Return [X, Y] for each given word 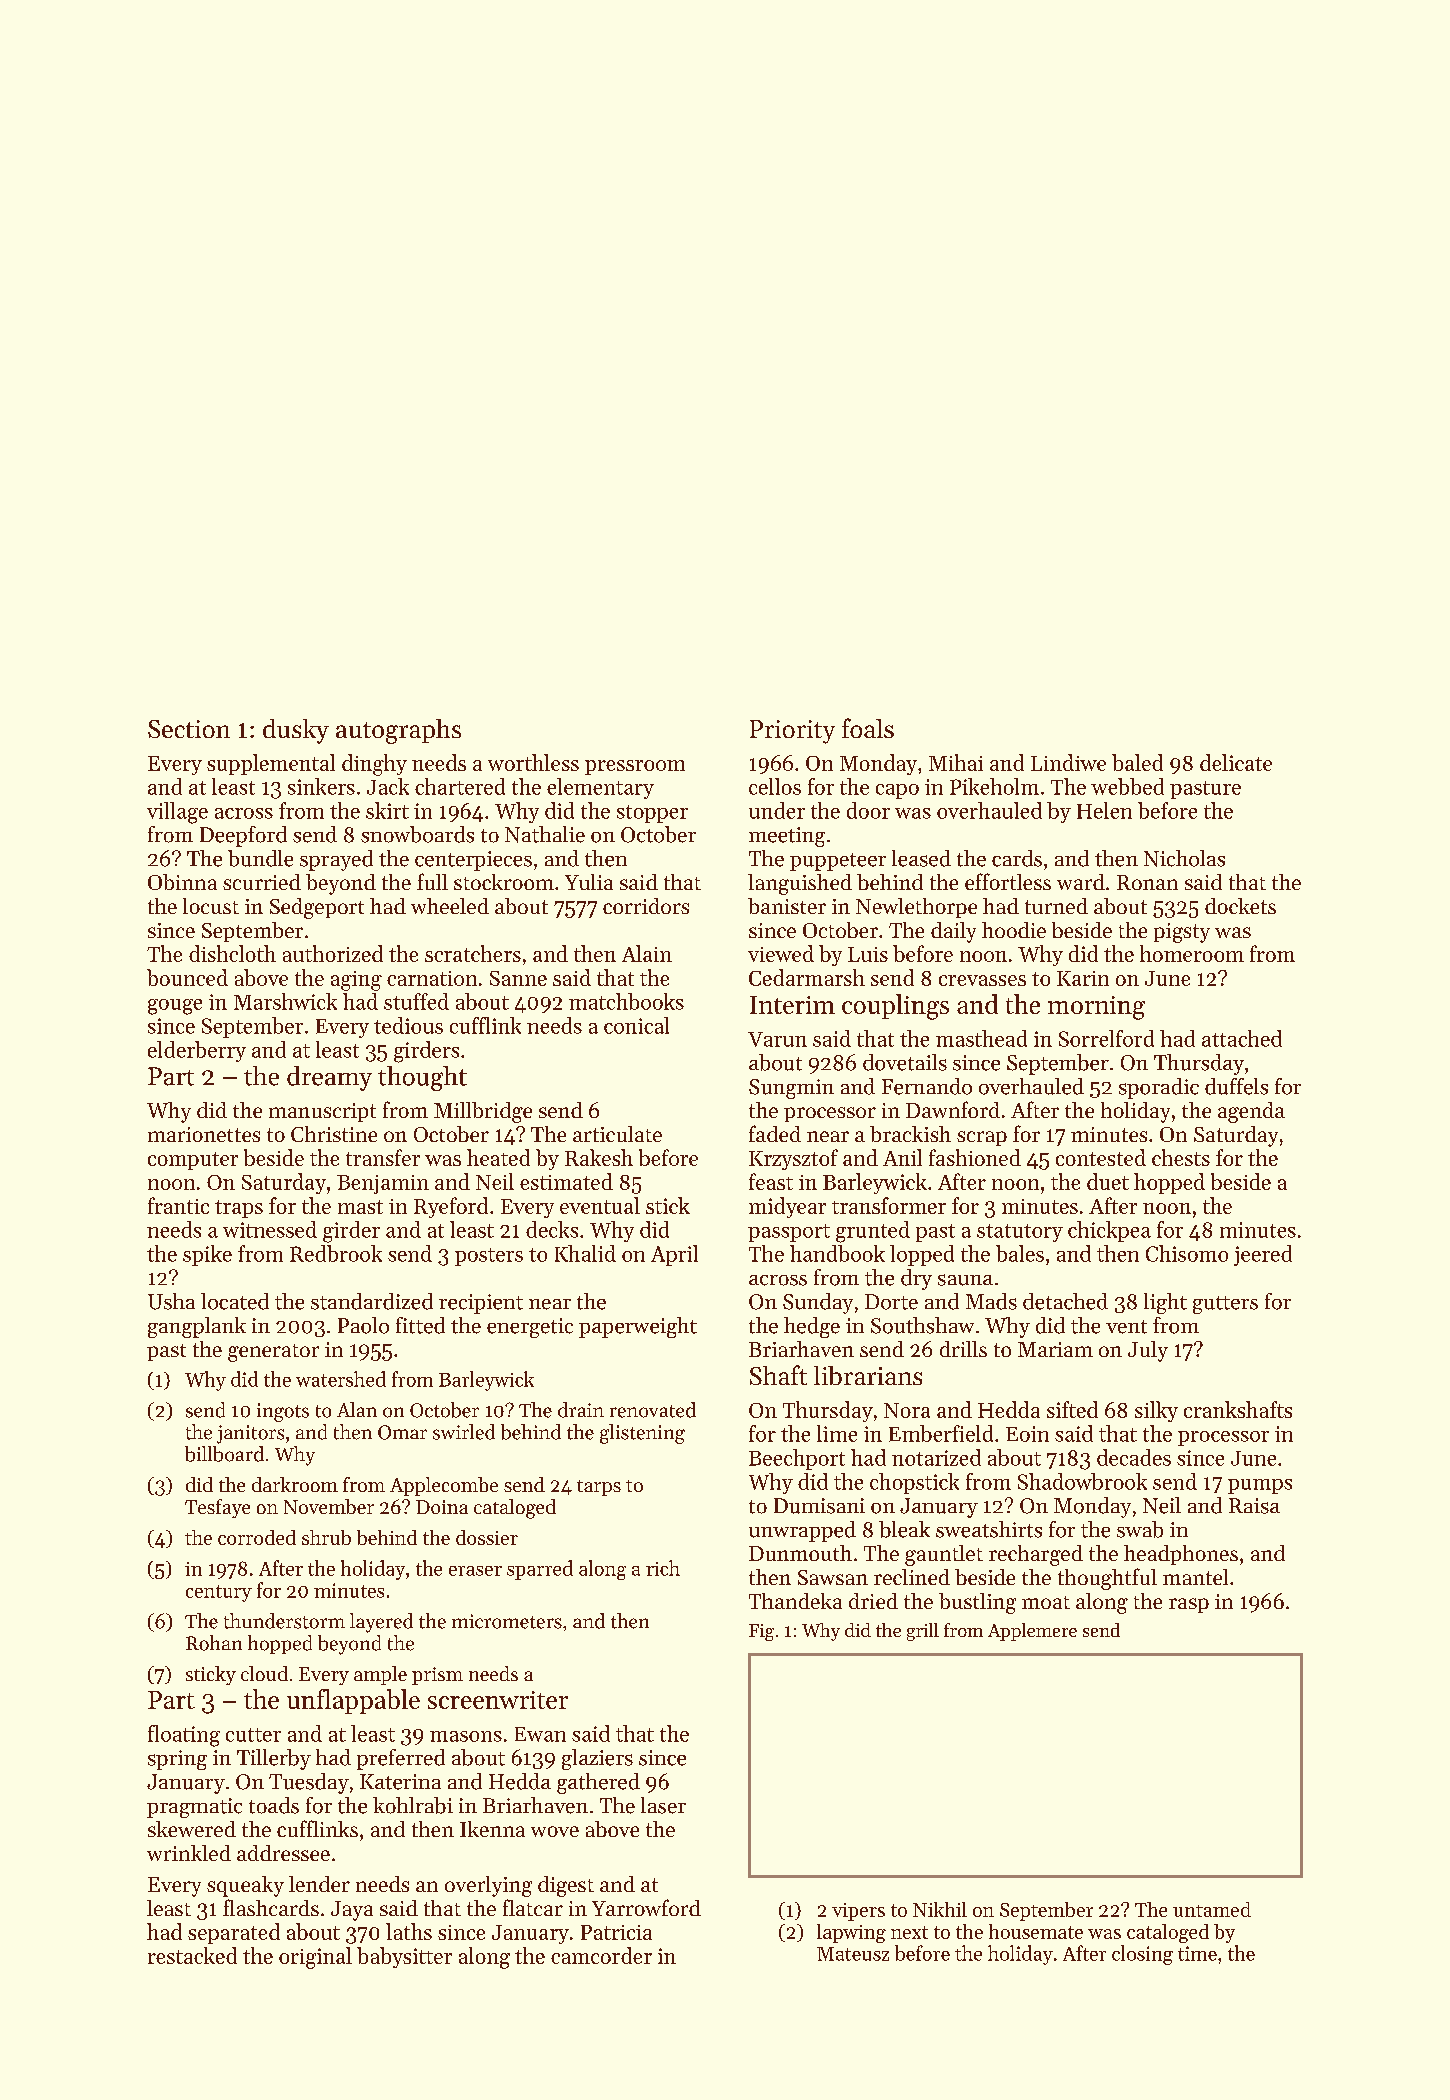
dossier [487, 1537]
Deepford [243, 836]
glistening [642, 1434]
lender [319, 1884]
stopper [652, 814]
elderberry [197, 1051]
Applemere [1032, 1632]
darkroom [295, 1484]
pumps [1260, 1486]
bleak [904, 1529]
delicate [1236, 762]
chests [1181, 1157]
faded [775, 1133]
